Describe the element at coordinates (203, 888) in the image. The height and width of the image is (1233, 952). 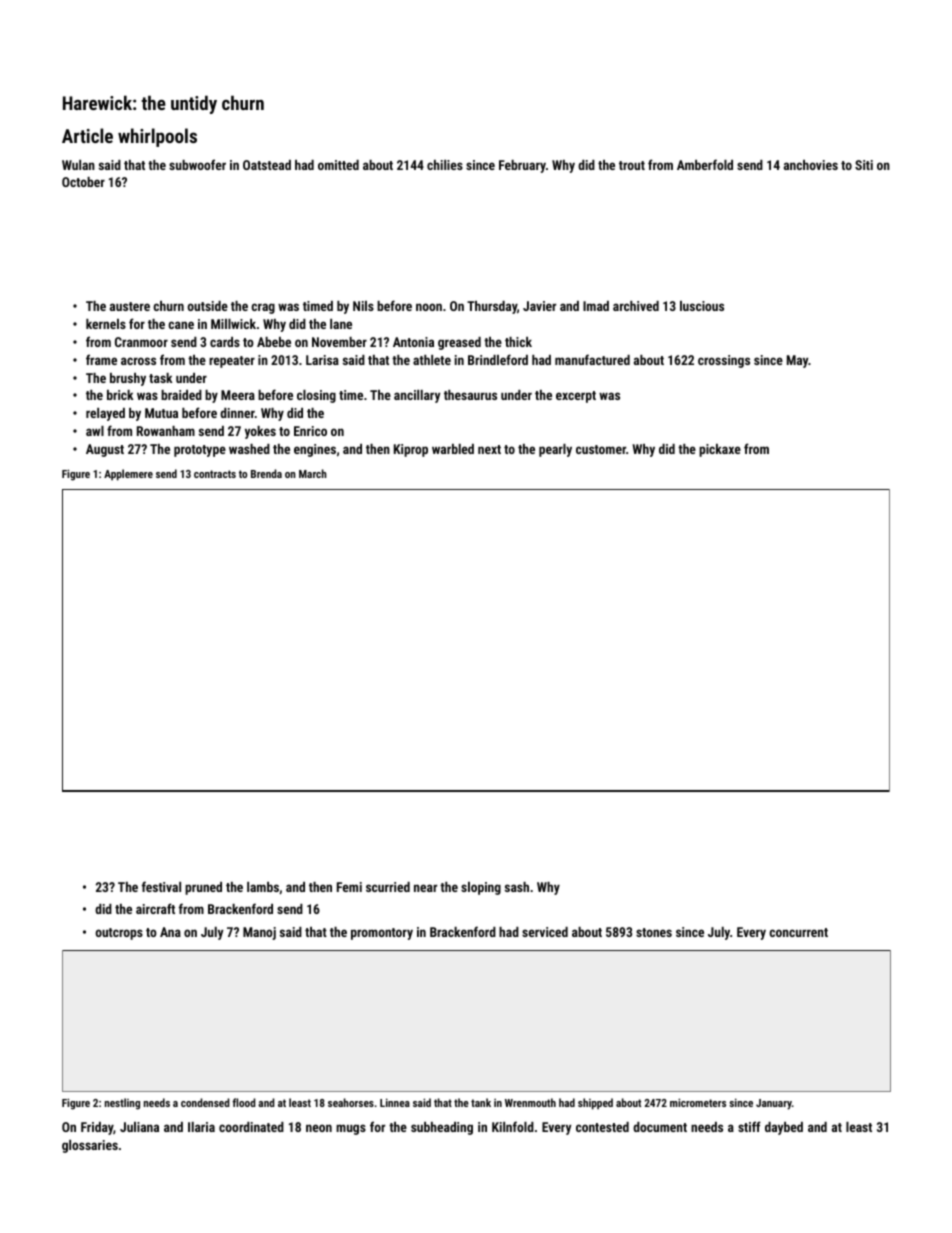
I see `pruned` at that location.
